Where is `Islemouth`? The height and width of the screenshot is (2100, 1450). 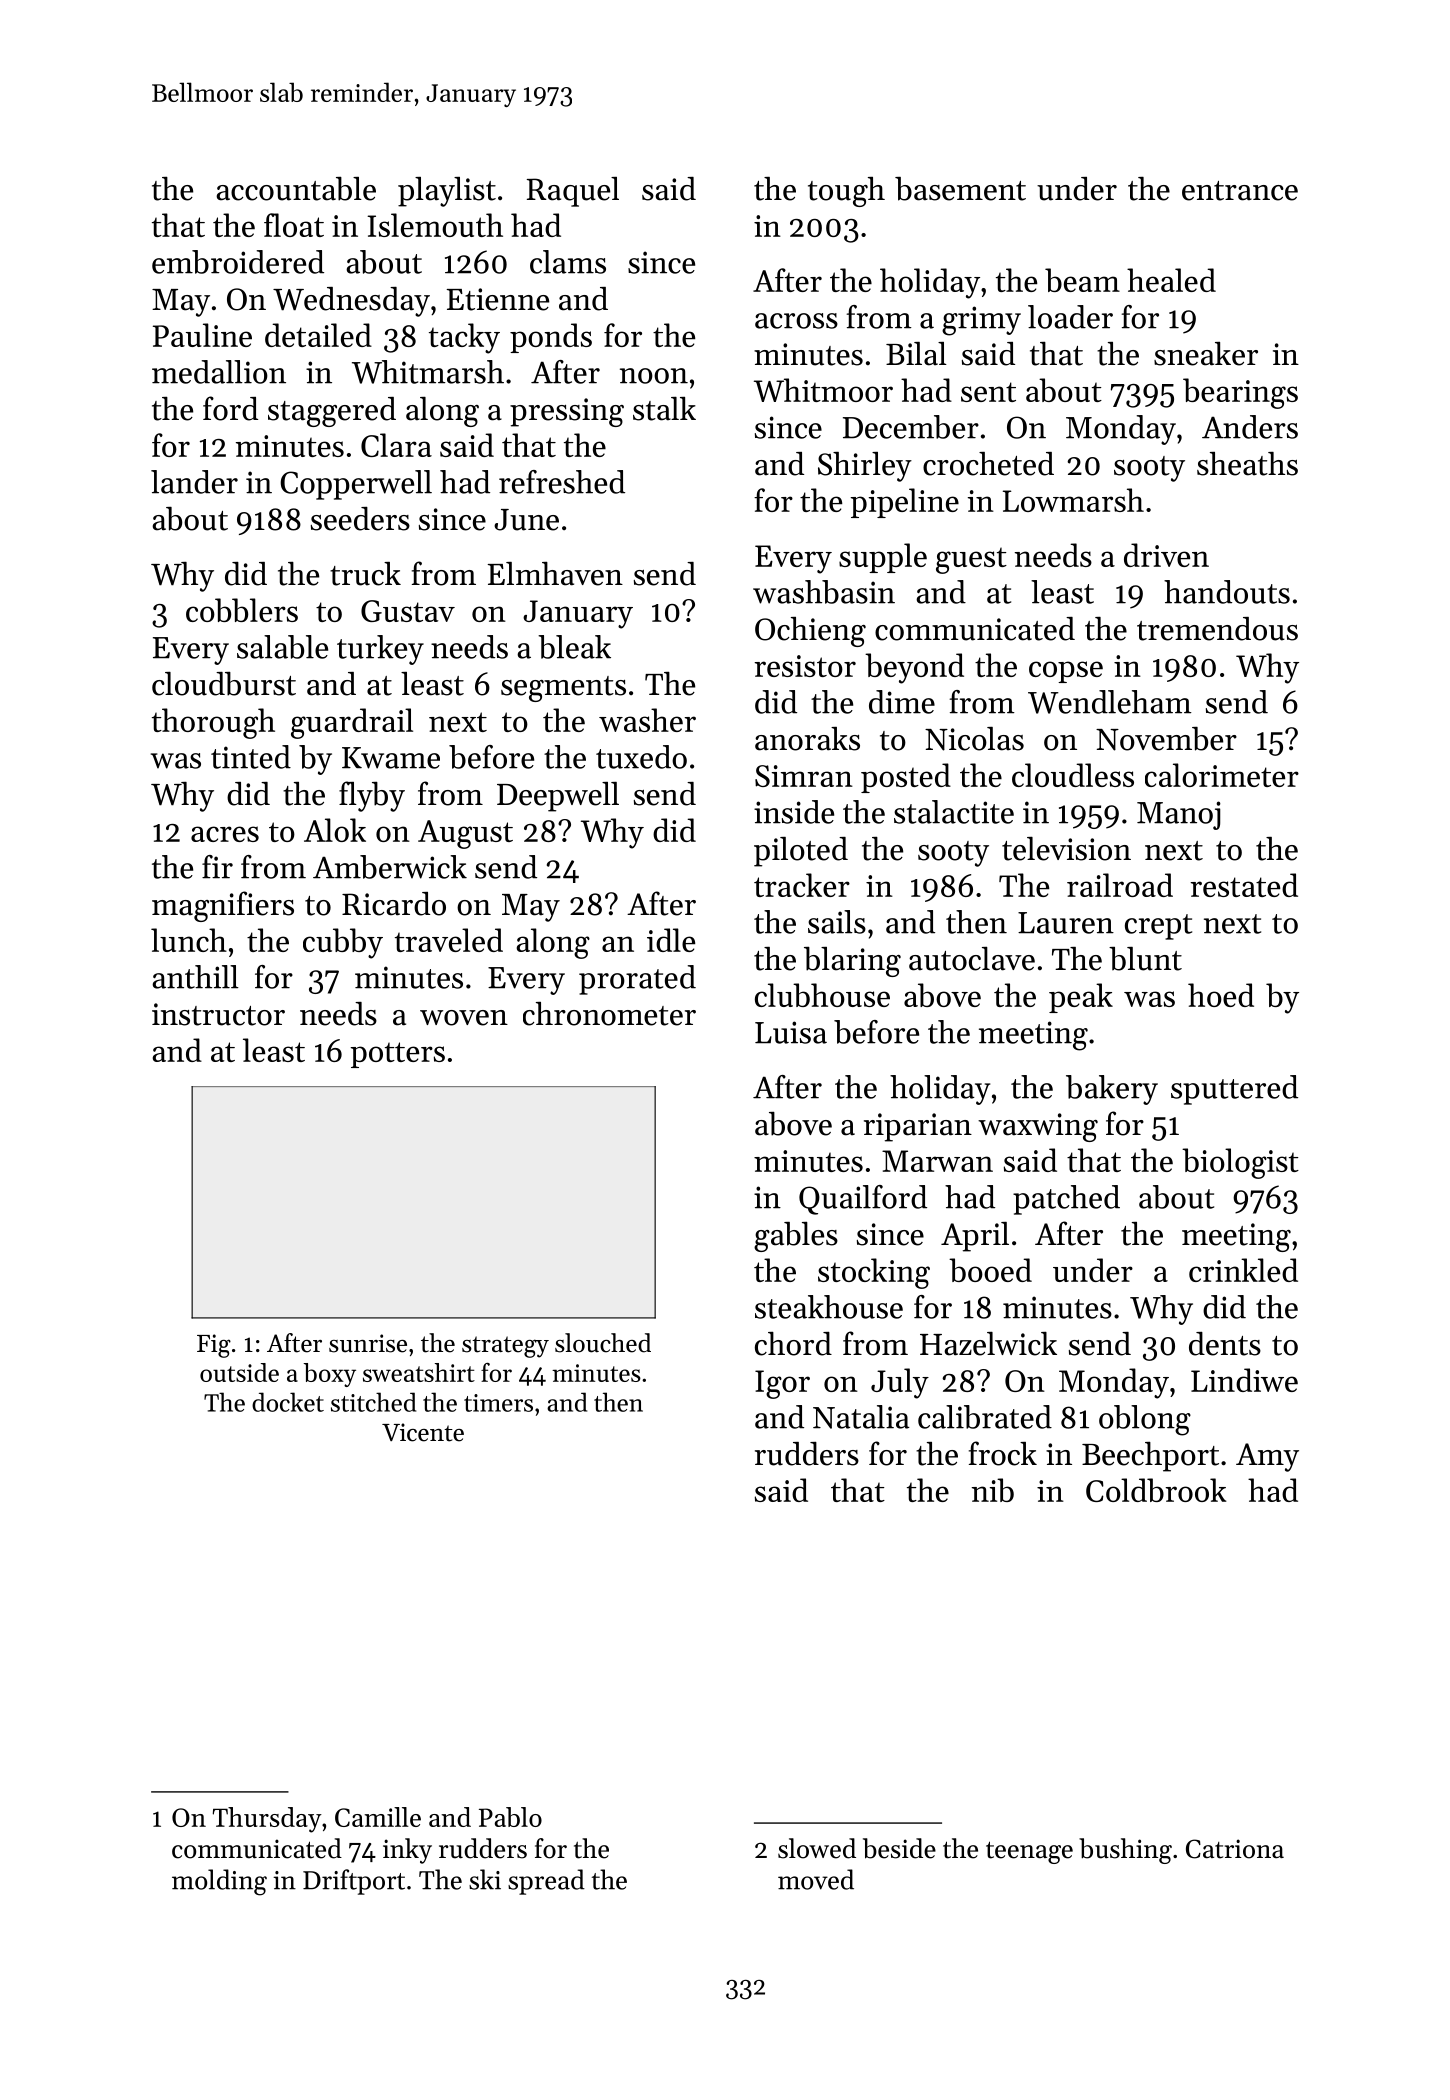 Islemouth is located at coordinates (435, 225).
